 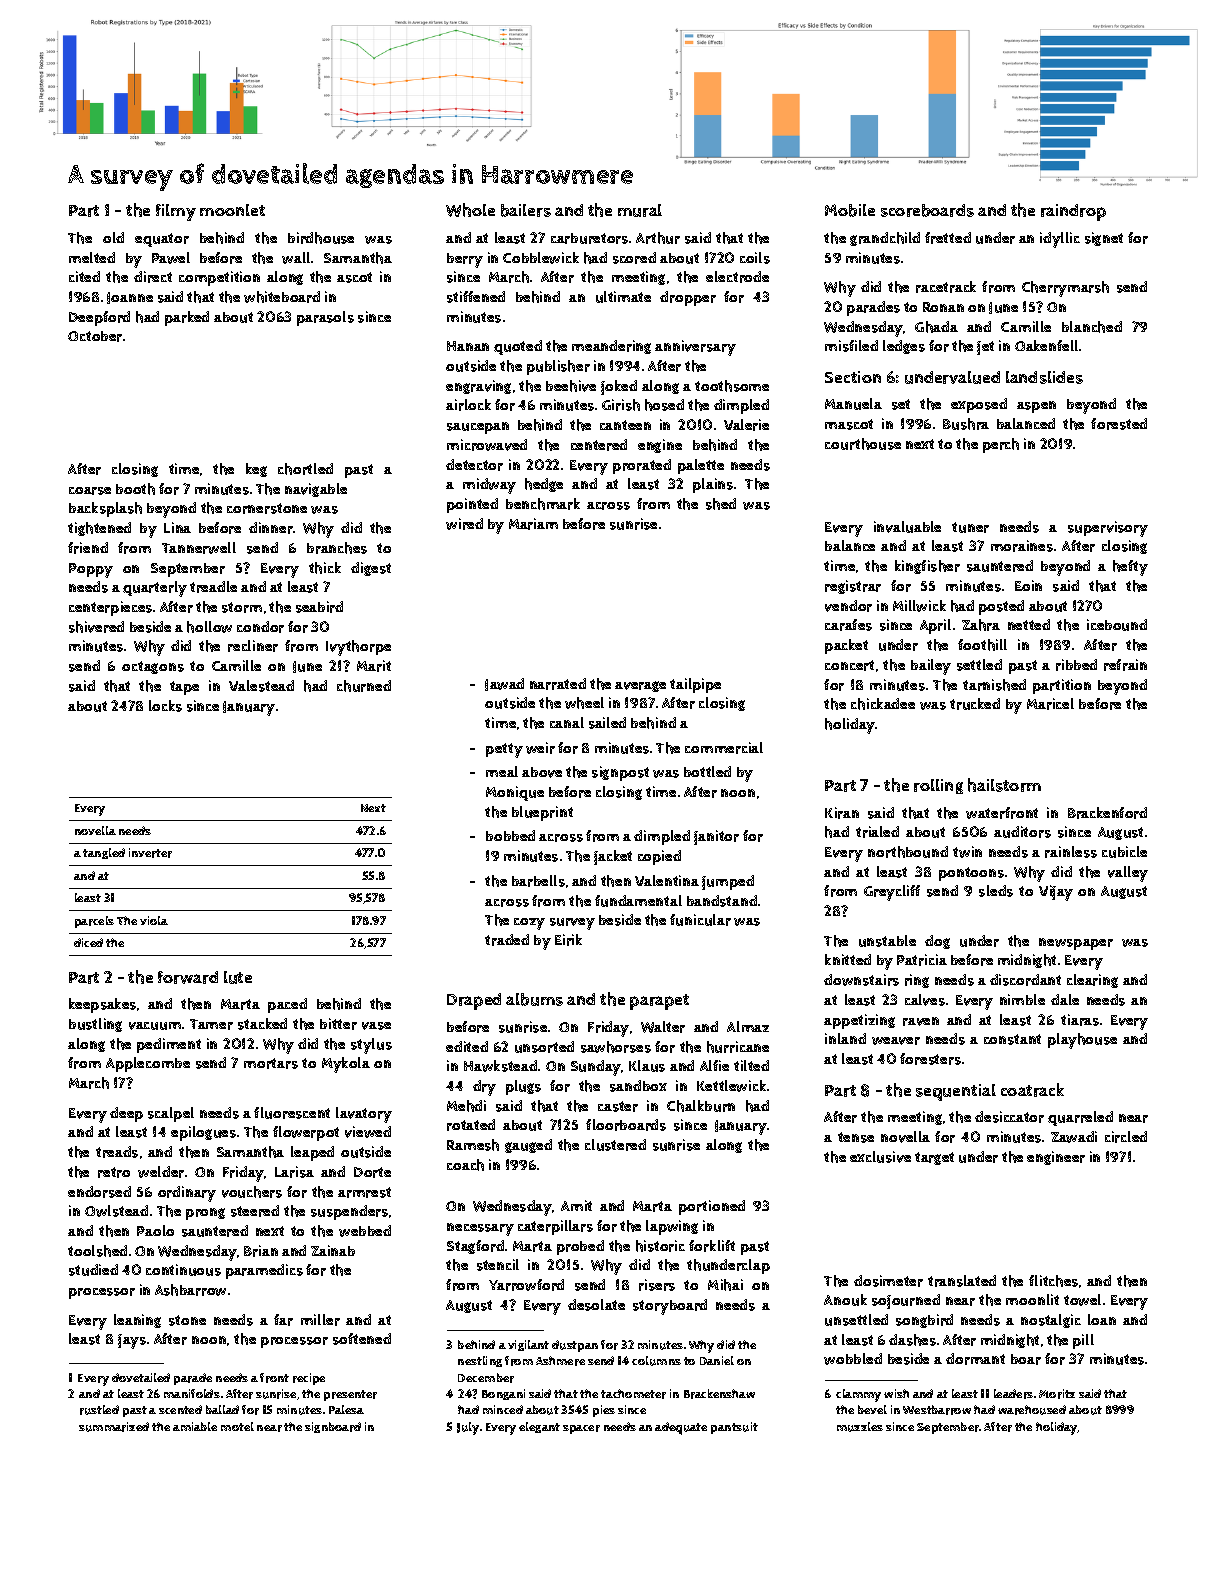 What do you see at coordinates (232, 210) in the screenshot?
I see `moonlet` at bounding box center [232, 210].
